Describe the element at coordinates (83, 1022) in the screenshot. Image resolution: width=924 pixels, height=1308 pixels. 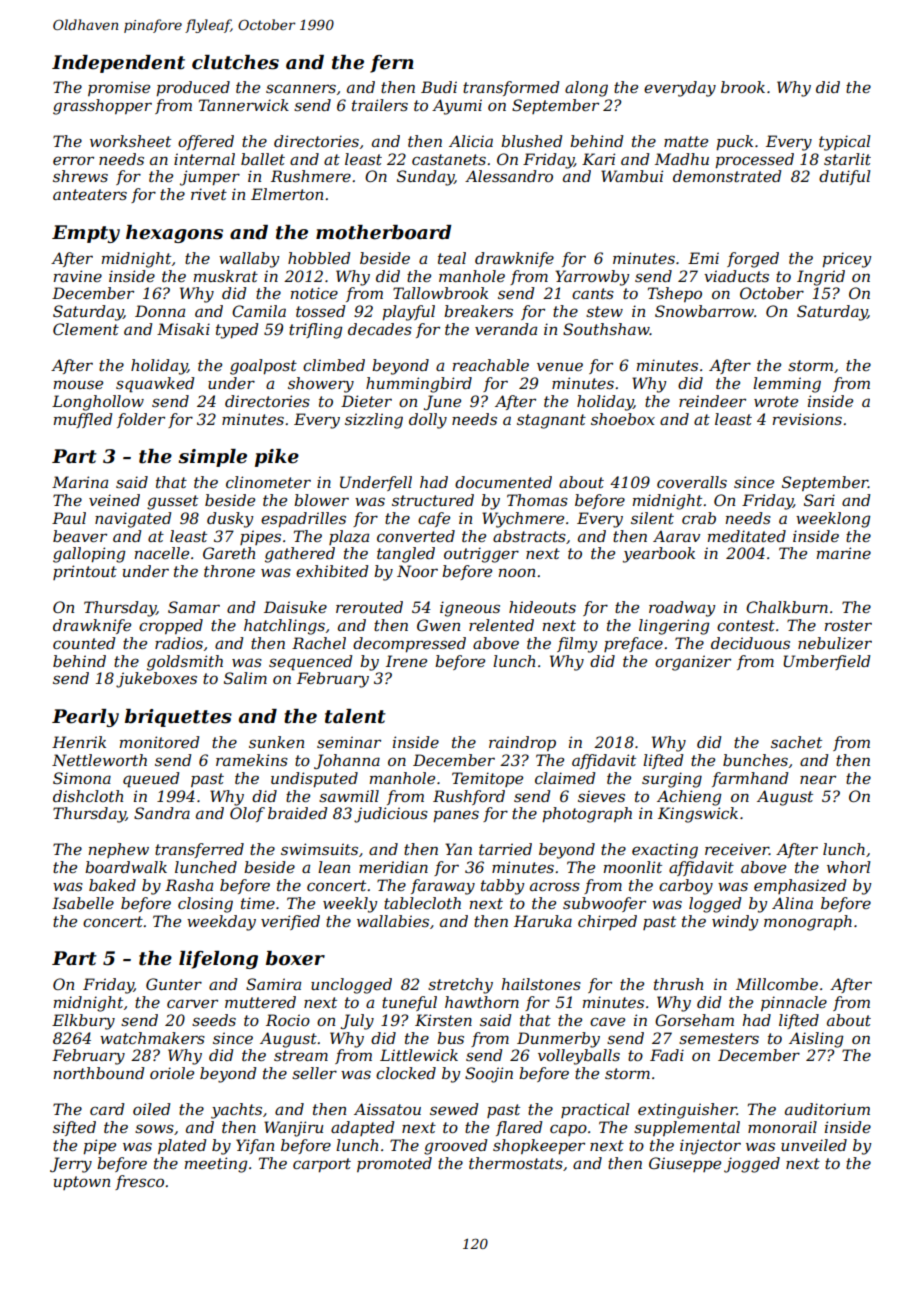
I see `Elkbury` at that location.
